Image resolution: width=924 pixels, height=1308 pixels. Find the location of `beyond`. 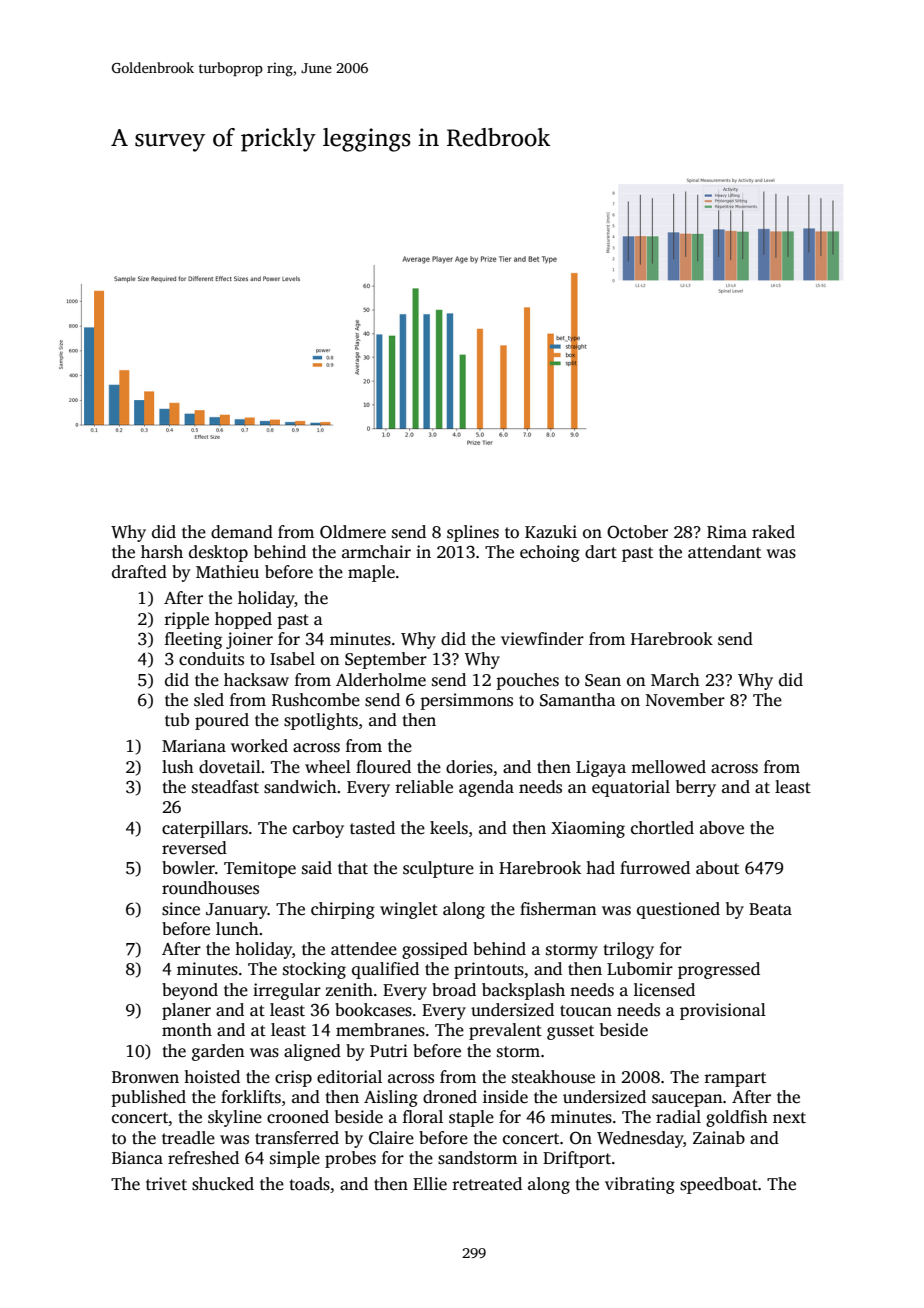

beyond is located at coordinates (190, 991).
